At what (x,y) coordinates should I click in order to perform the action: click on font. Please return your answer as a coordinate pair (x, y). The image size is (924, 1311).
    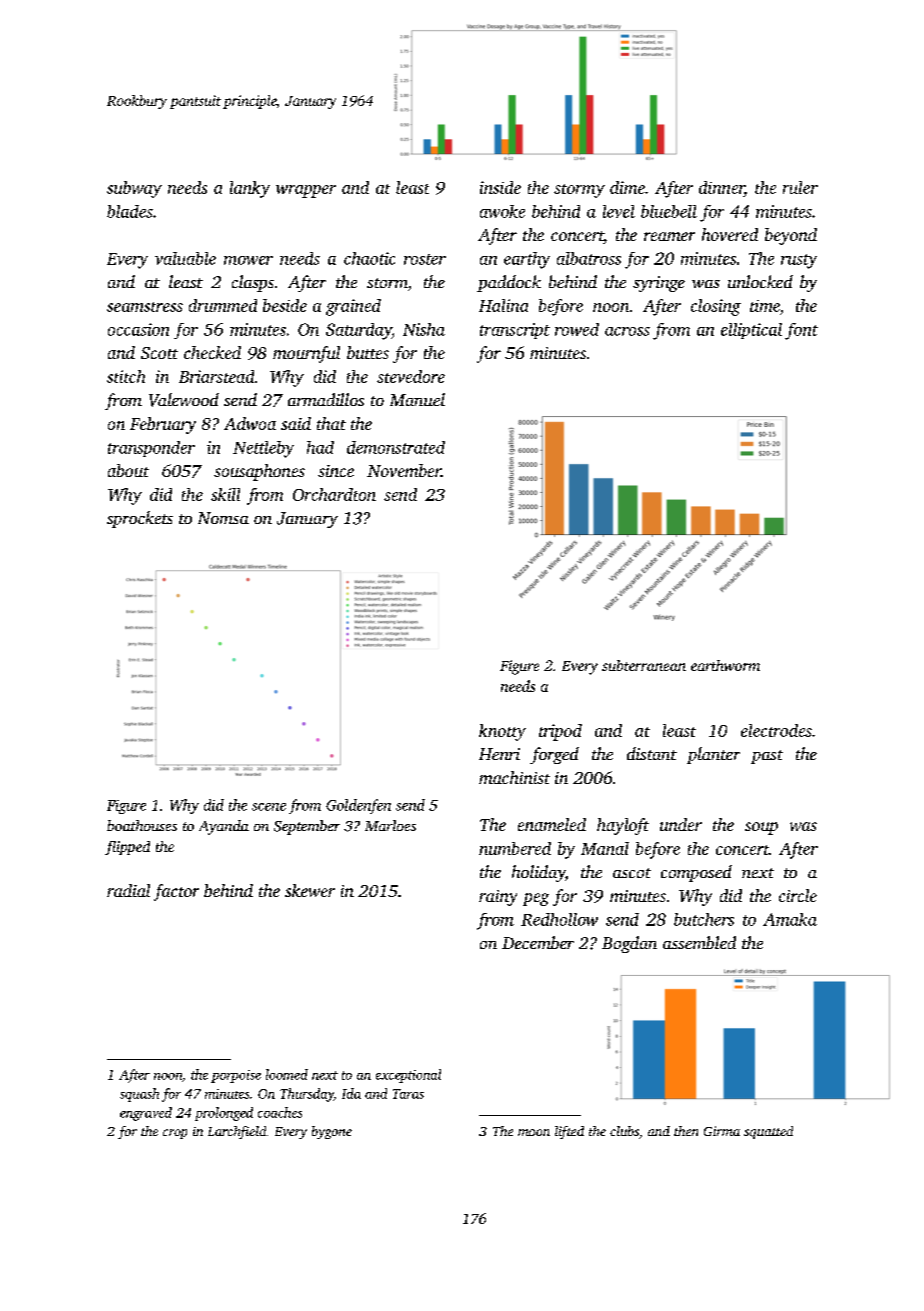
    Looking at the image, I should click on (801, 331).
